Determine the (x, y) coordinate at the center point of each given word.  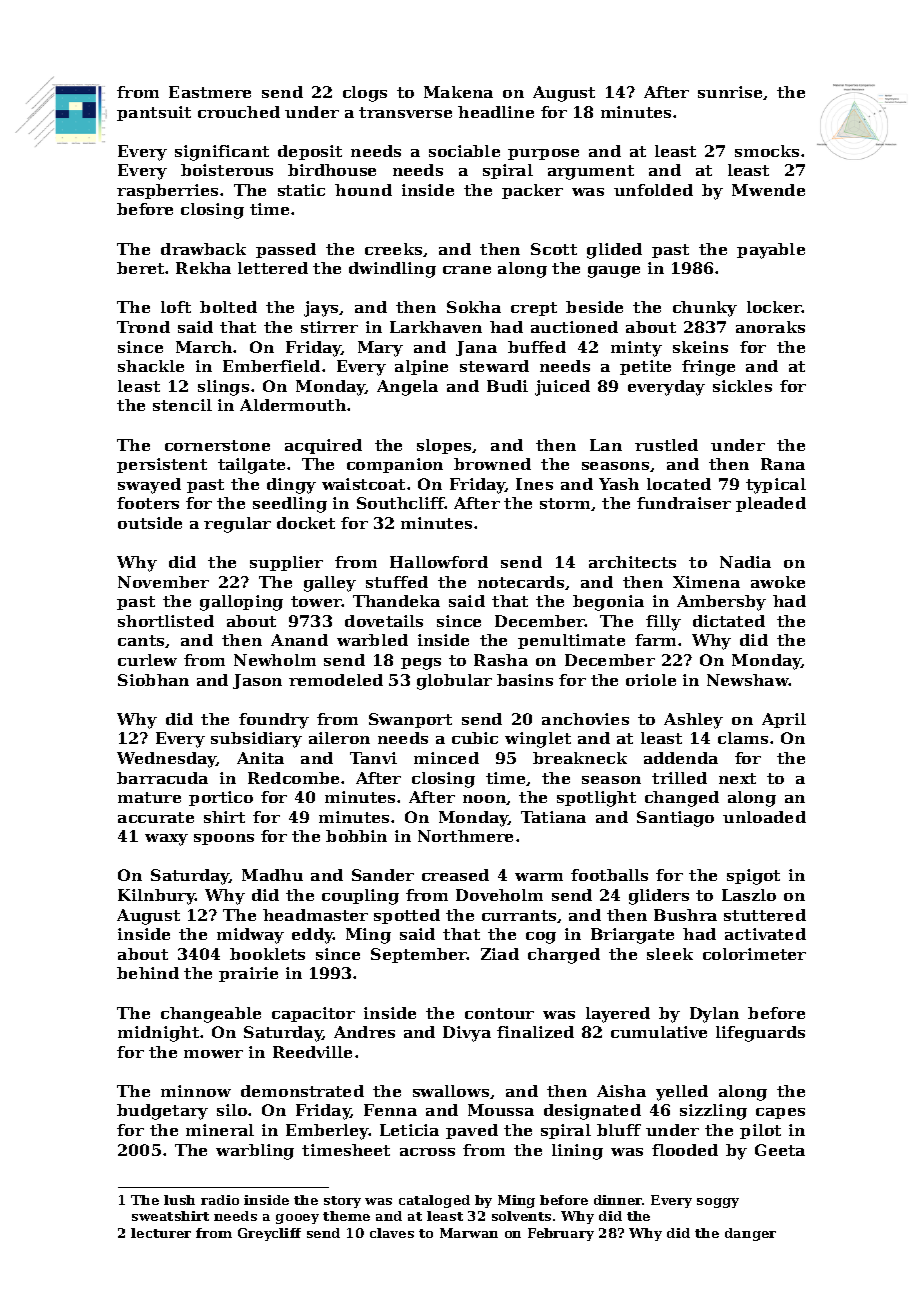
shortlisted (166, 621)
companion (395, 465)
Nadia (745, 562)
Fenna (390, 1110)
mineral (220, 1130)
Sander (383, 875)
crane (467, 270)
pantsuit (154, 113)
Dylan (714, 1015)
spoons (224, 839)
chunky (705, 309)
